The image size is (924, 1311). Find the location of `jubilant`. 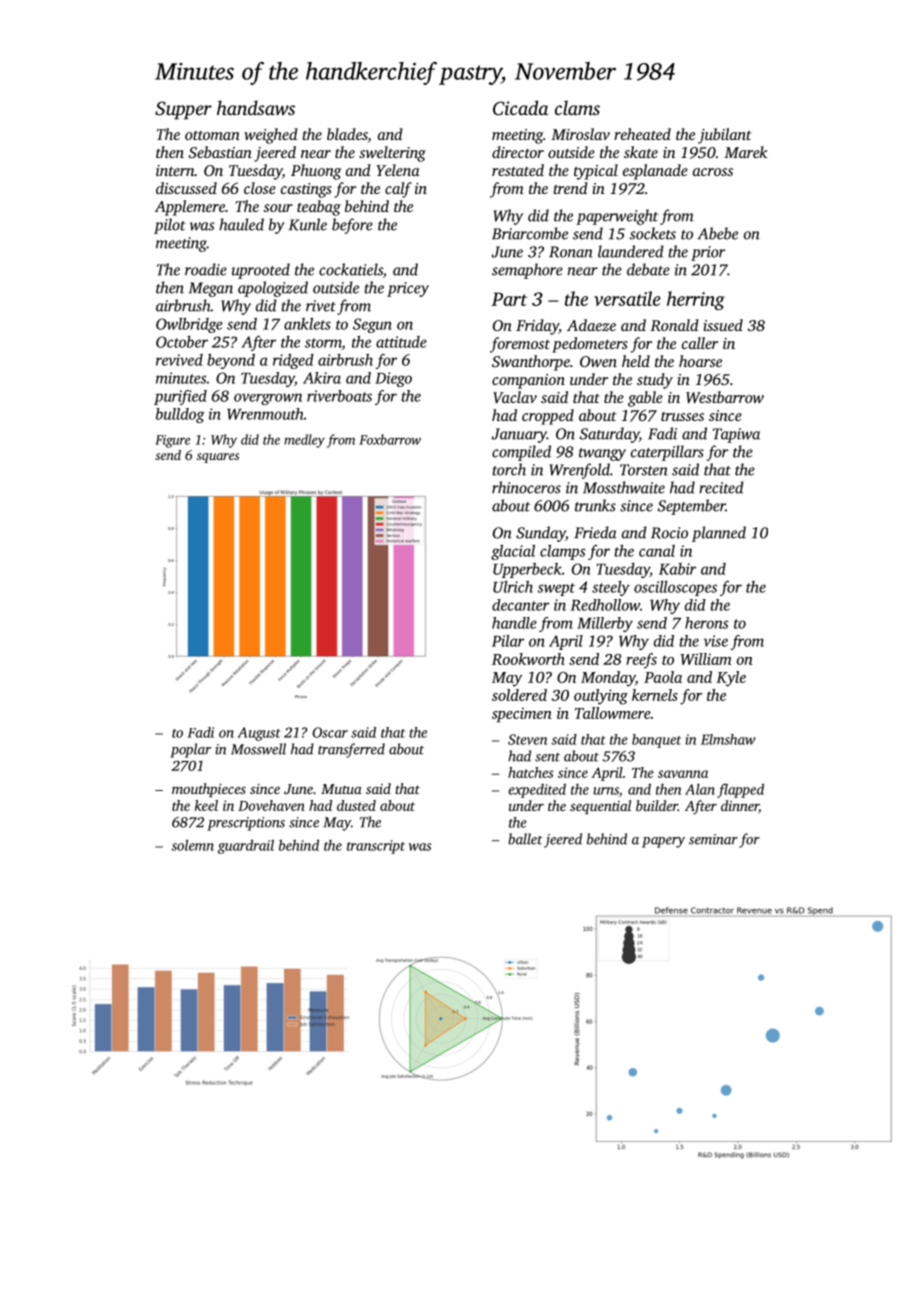

jubilant is located at coordinates (724, 136).
